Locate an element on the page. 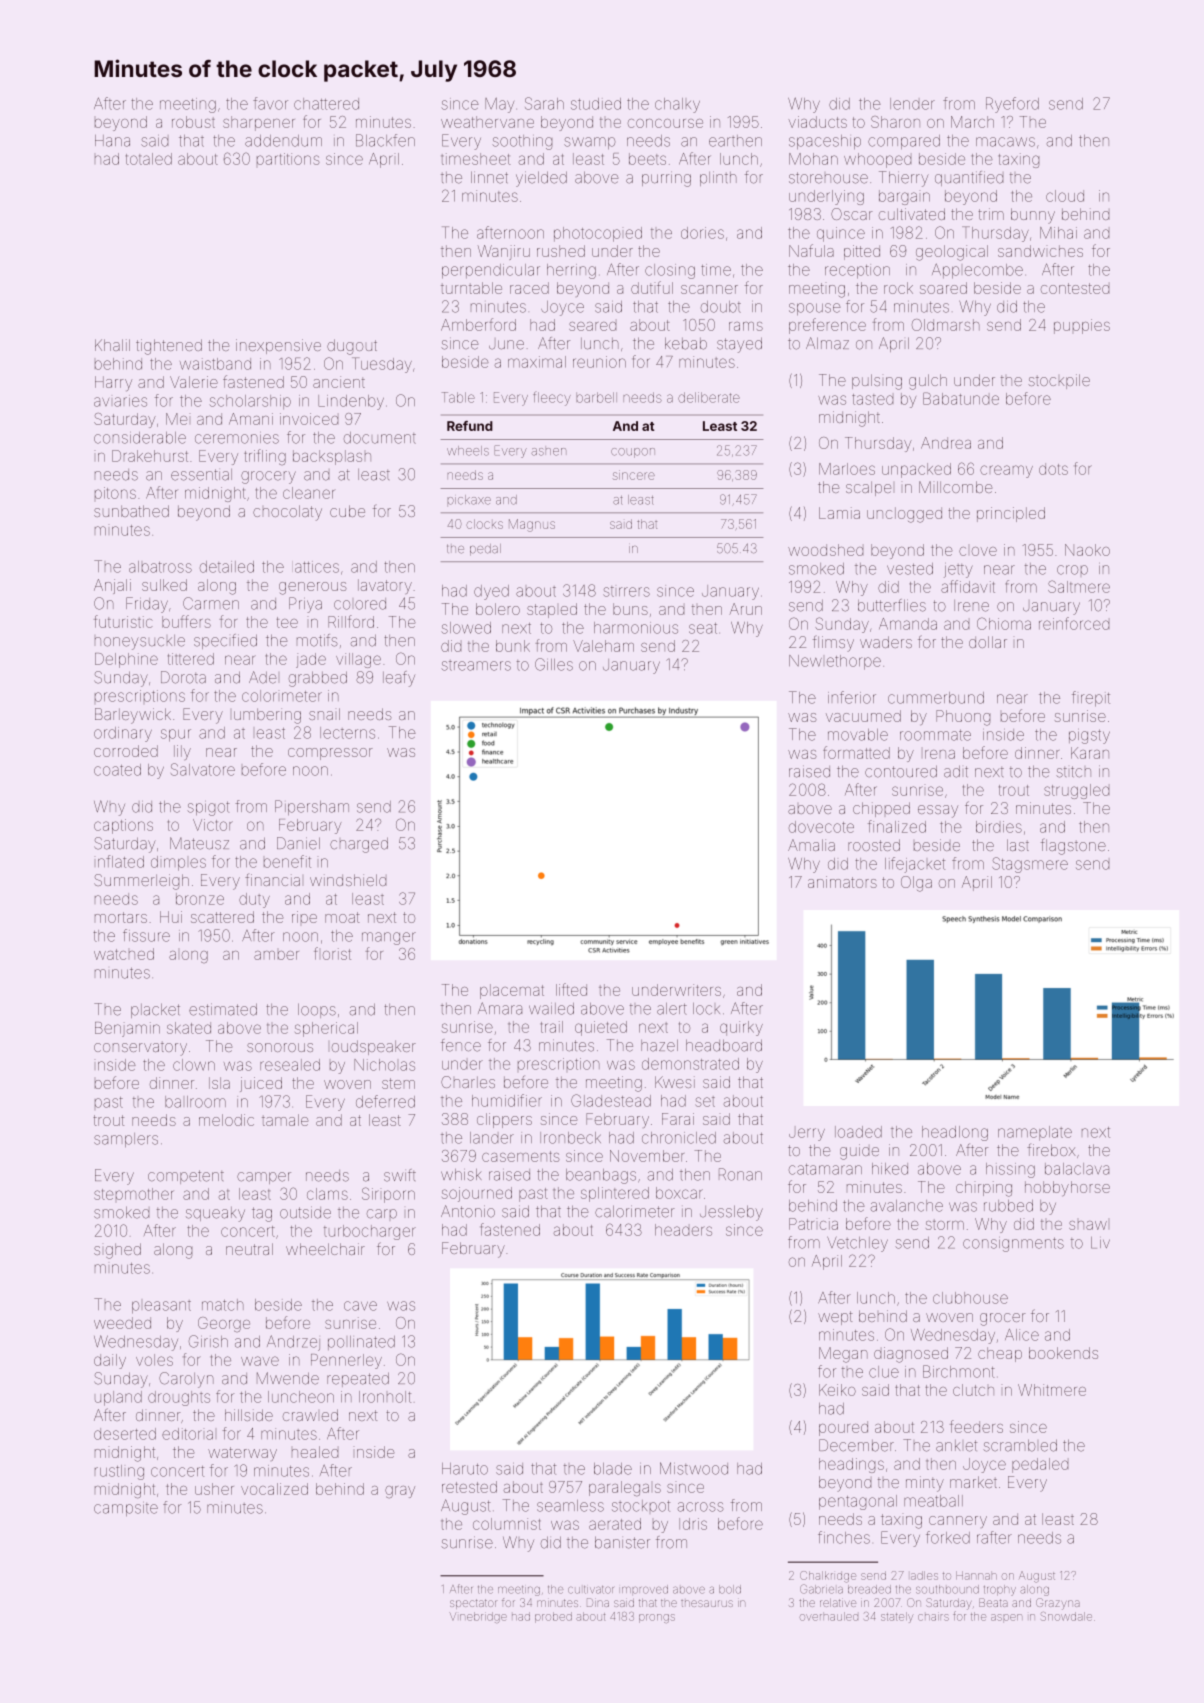  trim is located at coordinates (991, 214).
